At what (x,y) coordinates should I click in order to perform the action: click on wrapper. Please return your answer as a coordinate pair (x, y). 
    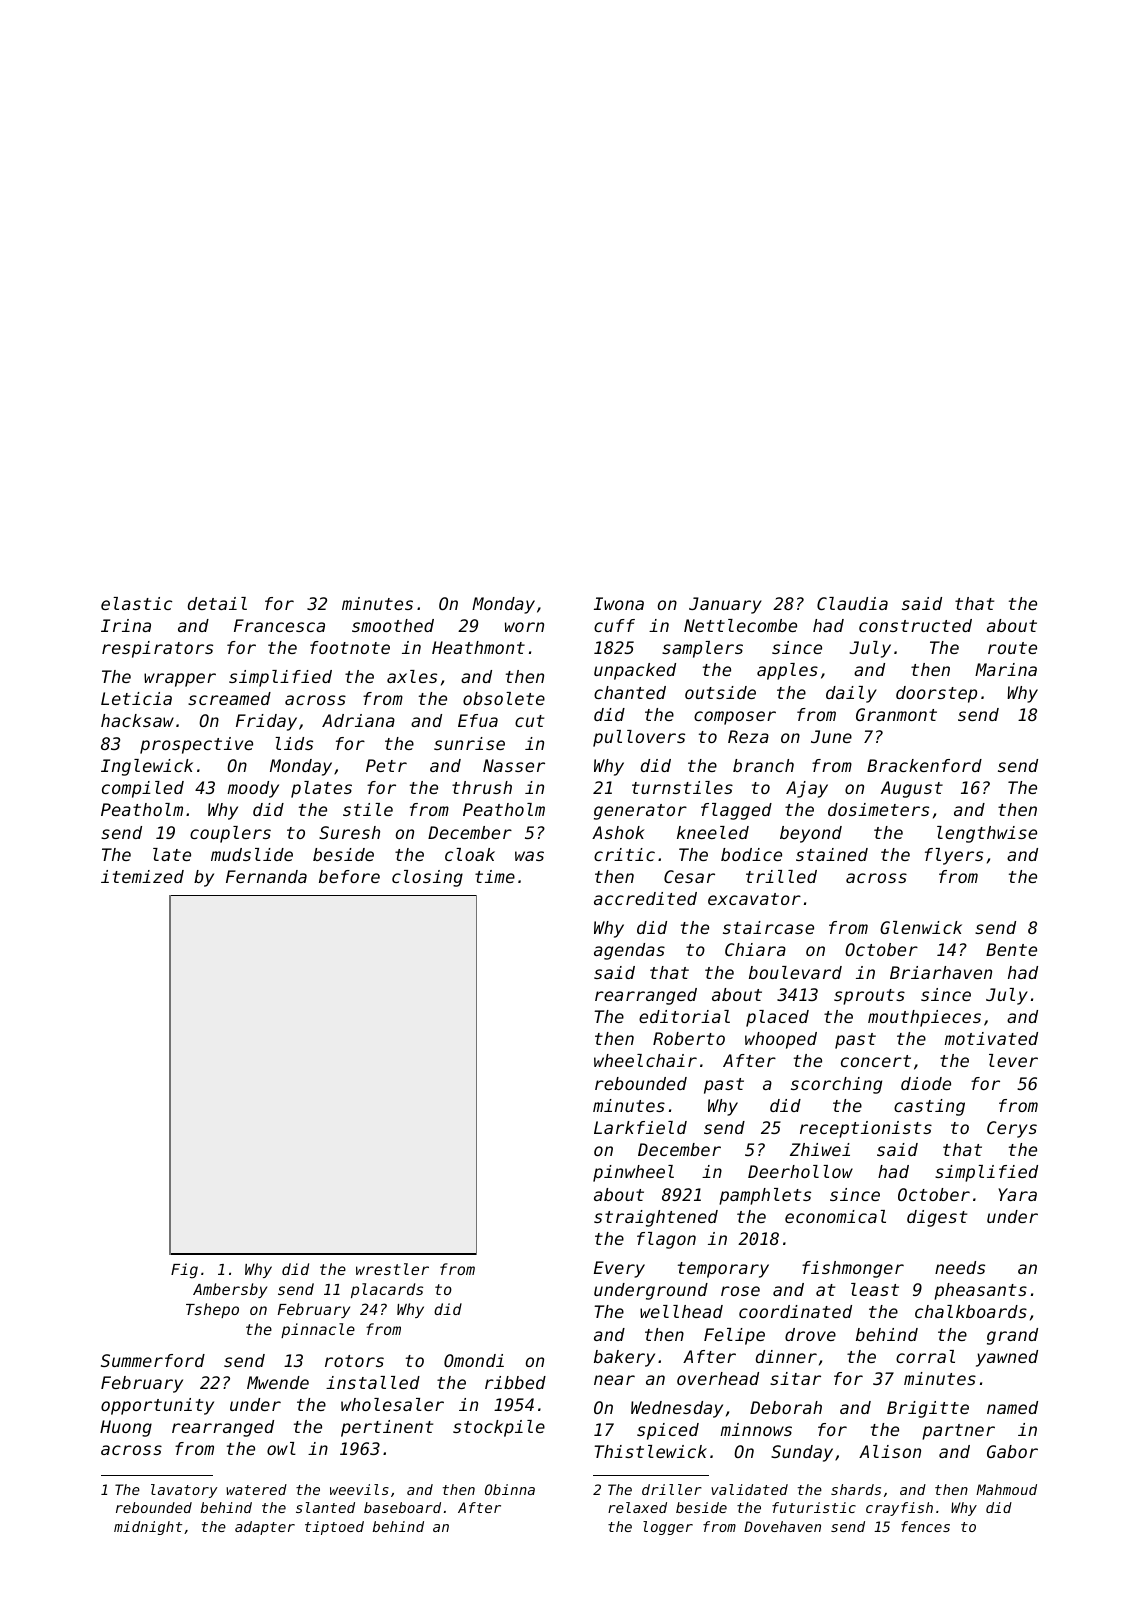
    Looking at the image, I should click on (180, 680).
